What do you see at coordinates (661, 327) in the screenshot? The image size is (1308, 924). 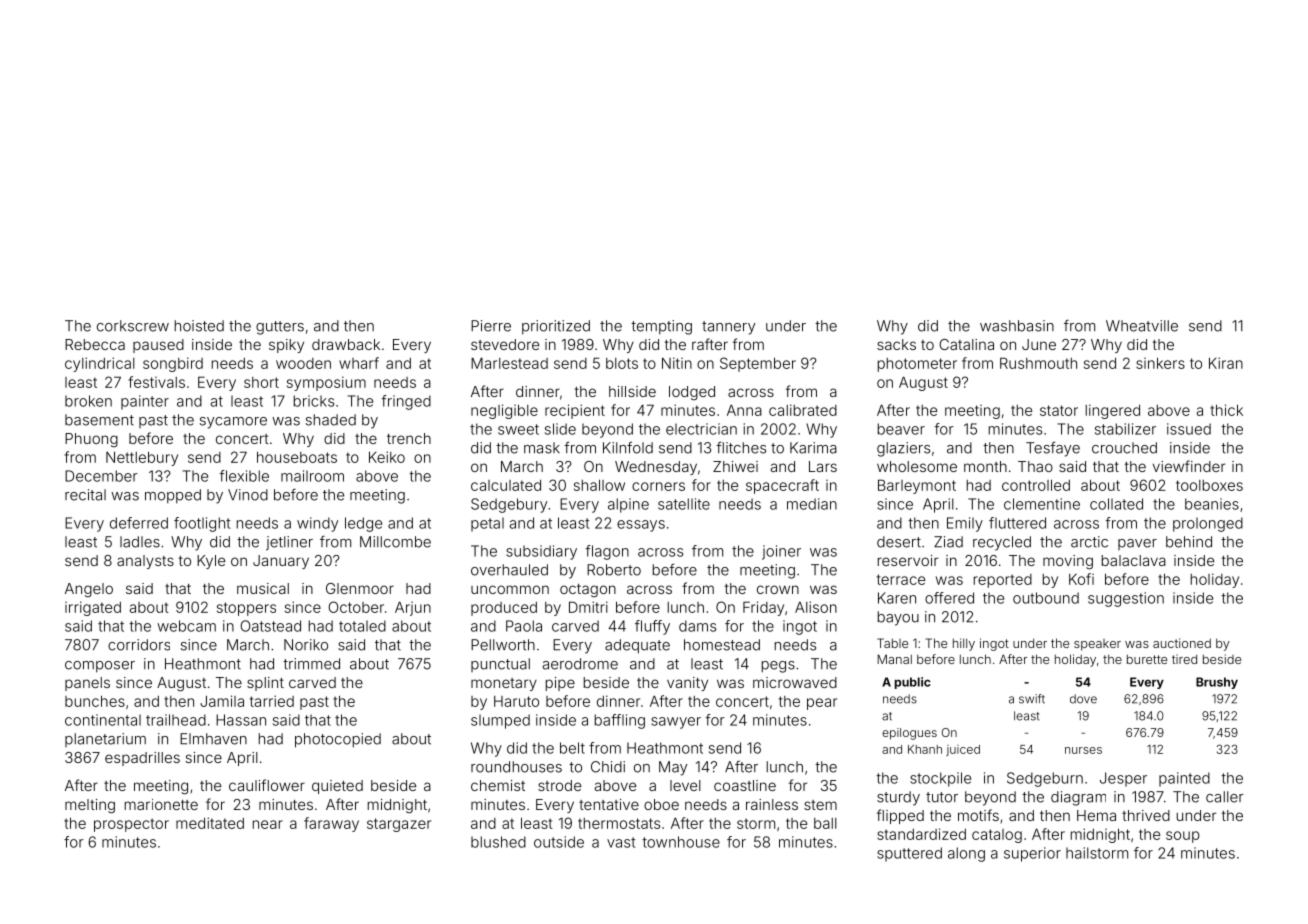 I see `tempting` at bounding box center [661, 327].
